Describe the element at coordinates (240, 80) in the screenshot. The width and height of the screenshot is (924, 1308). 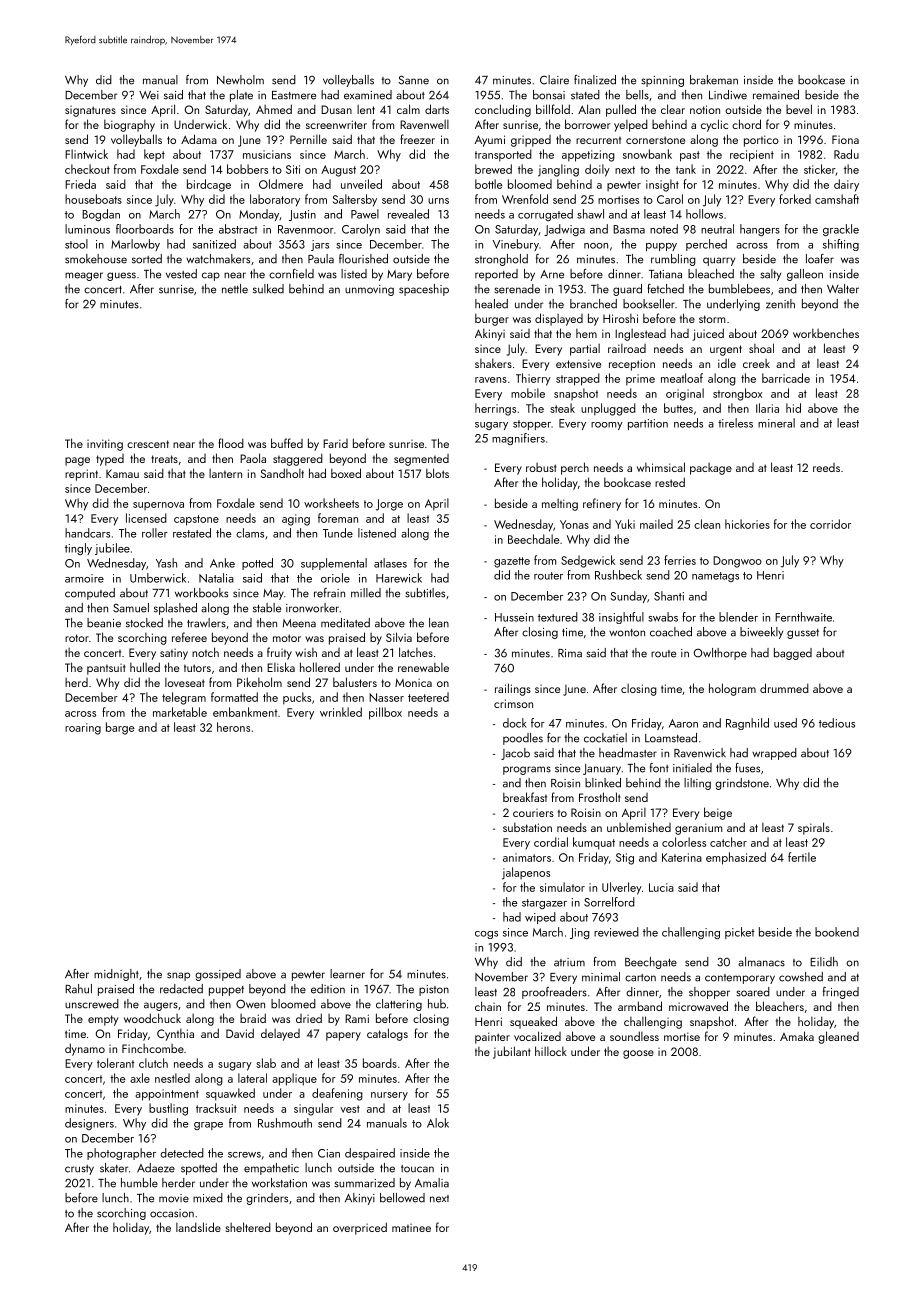
I see `Newholm` at that location.
